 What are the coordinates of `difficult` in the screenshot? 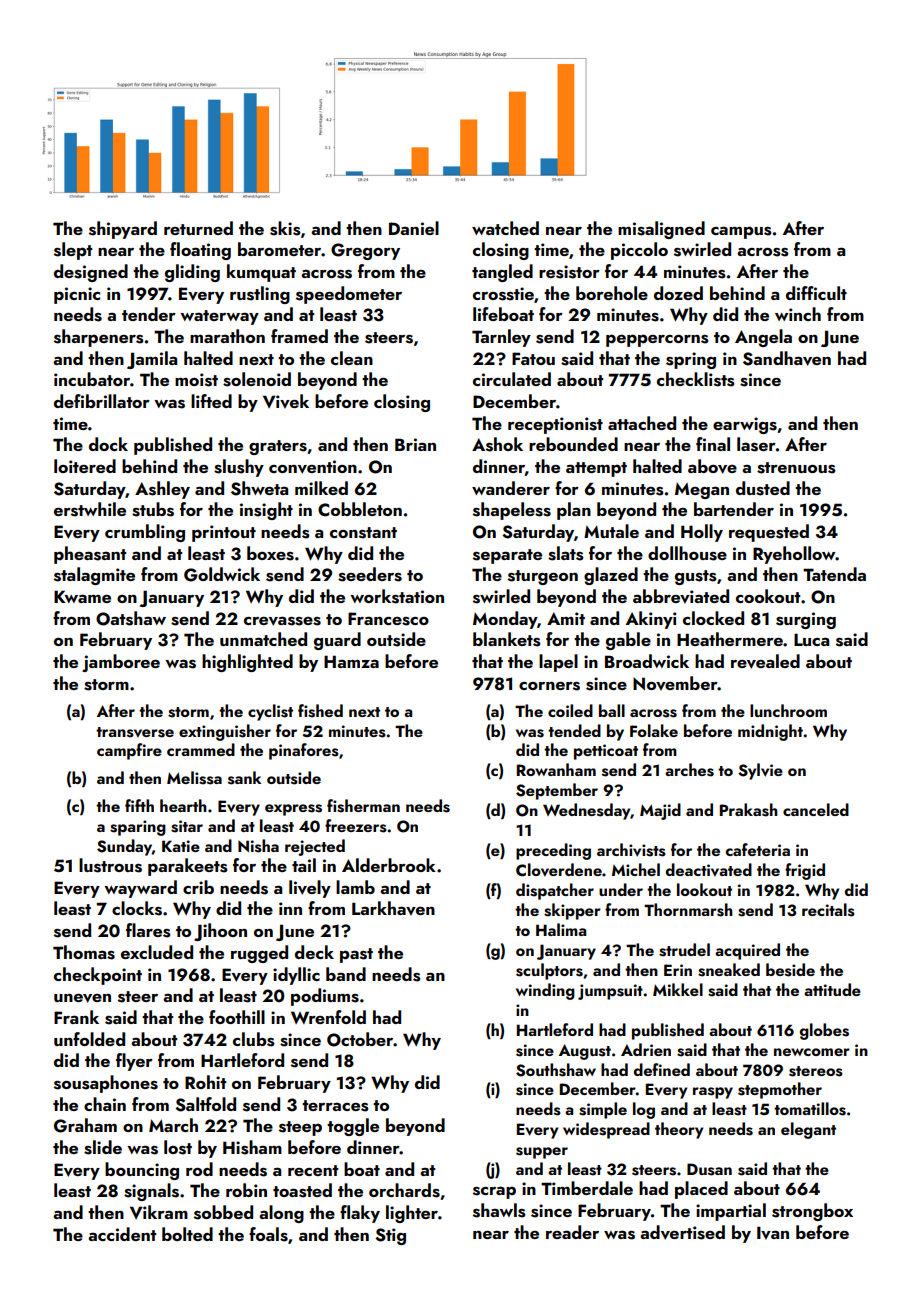 It's located at (816, 293).
